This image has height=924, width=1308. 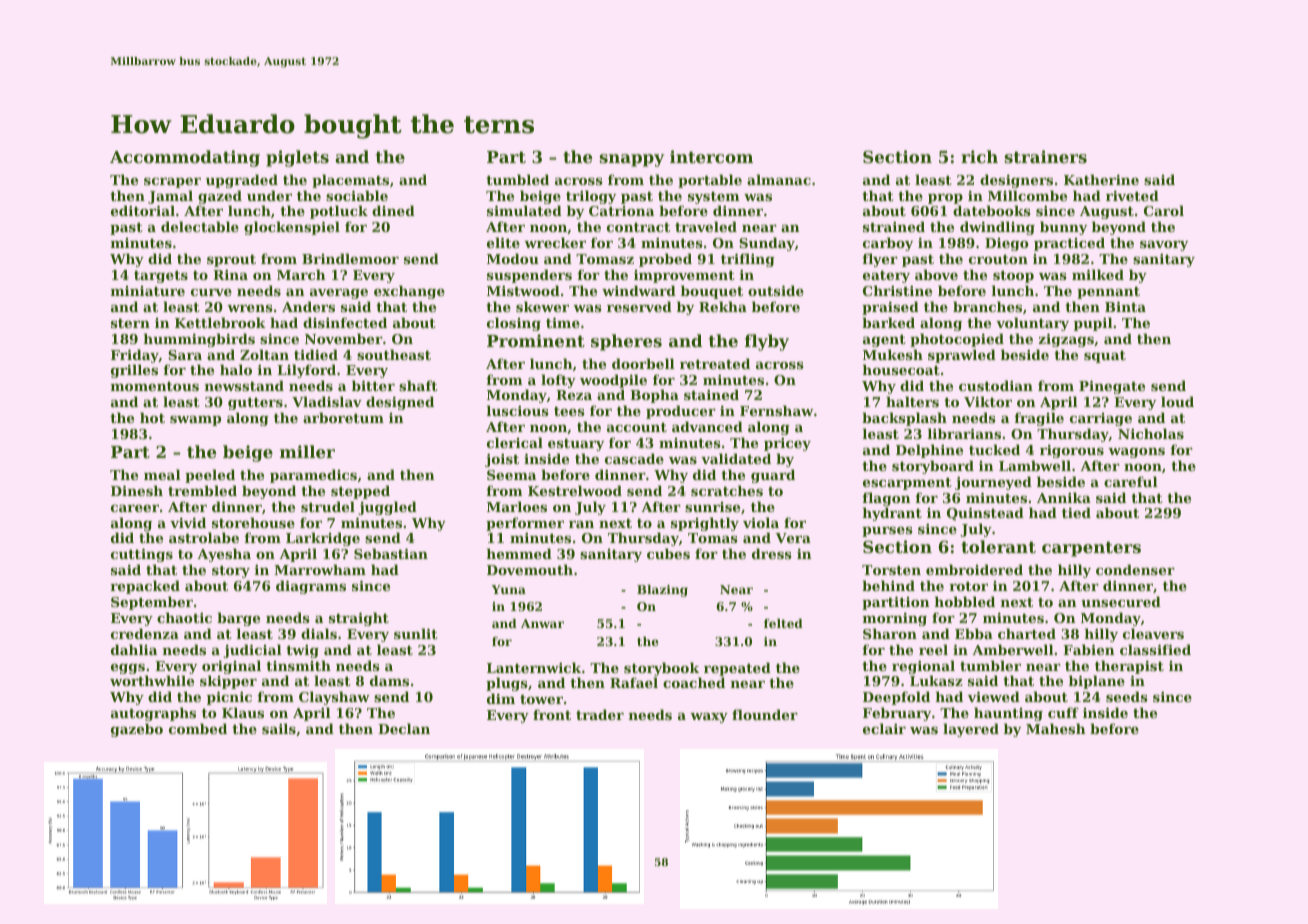 What do you see at coordinates (694, 682) in the image?
I see `coached` at bounding box center [694, 682].
